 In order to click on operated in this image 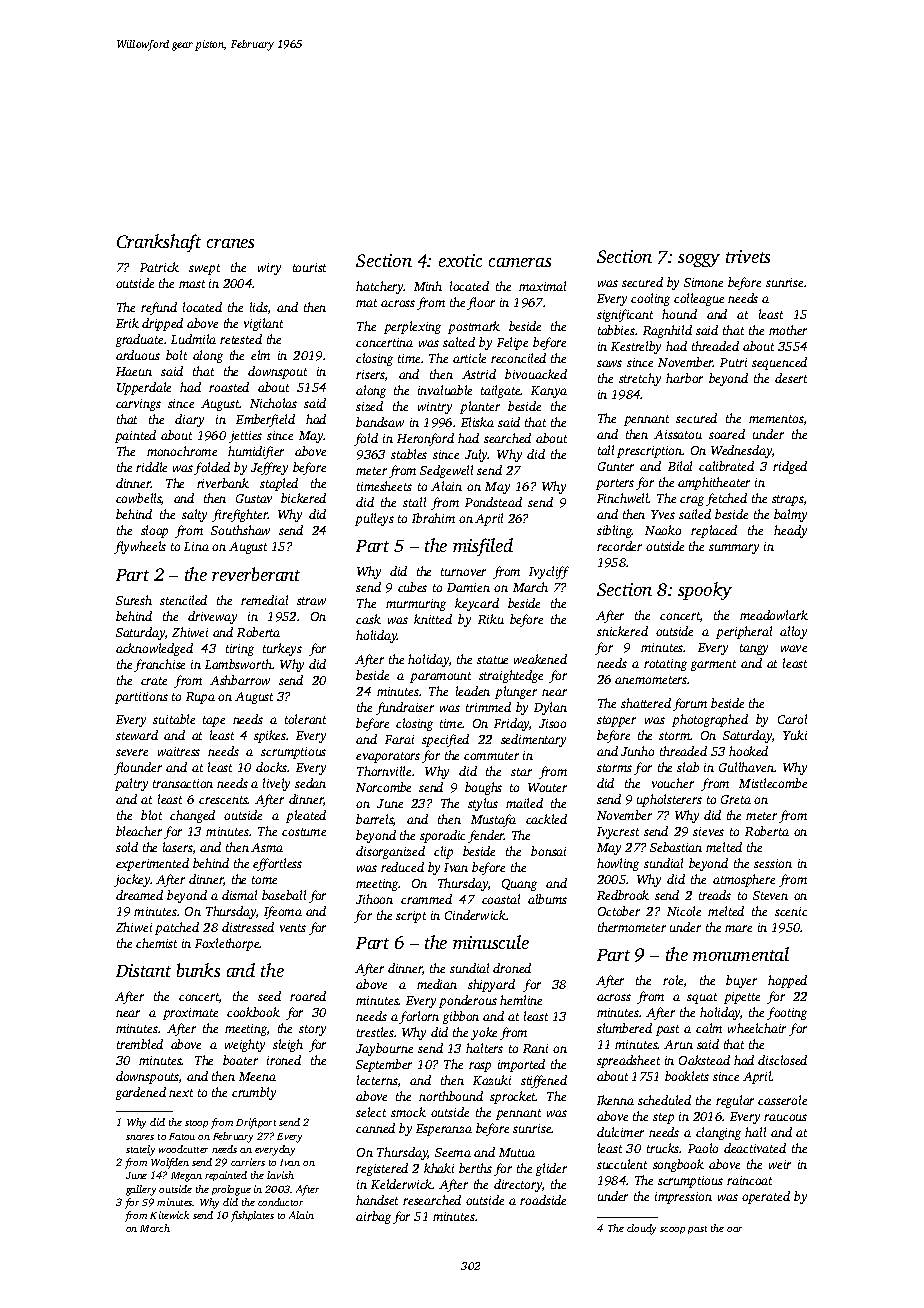, I will do `click(766, 1197)`.
